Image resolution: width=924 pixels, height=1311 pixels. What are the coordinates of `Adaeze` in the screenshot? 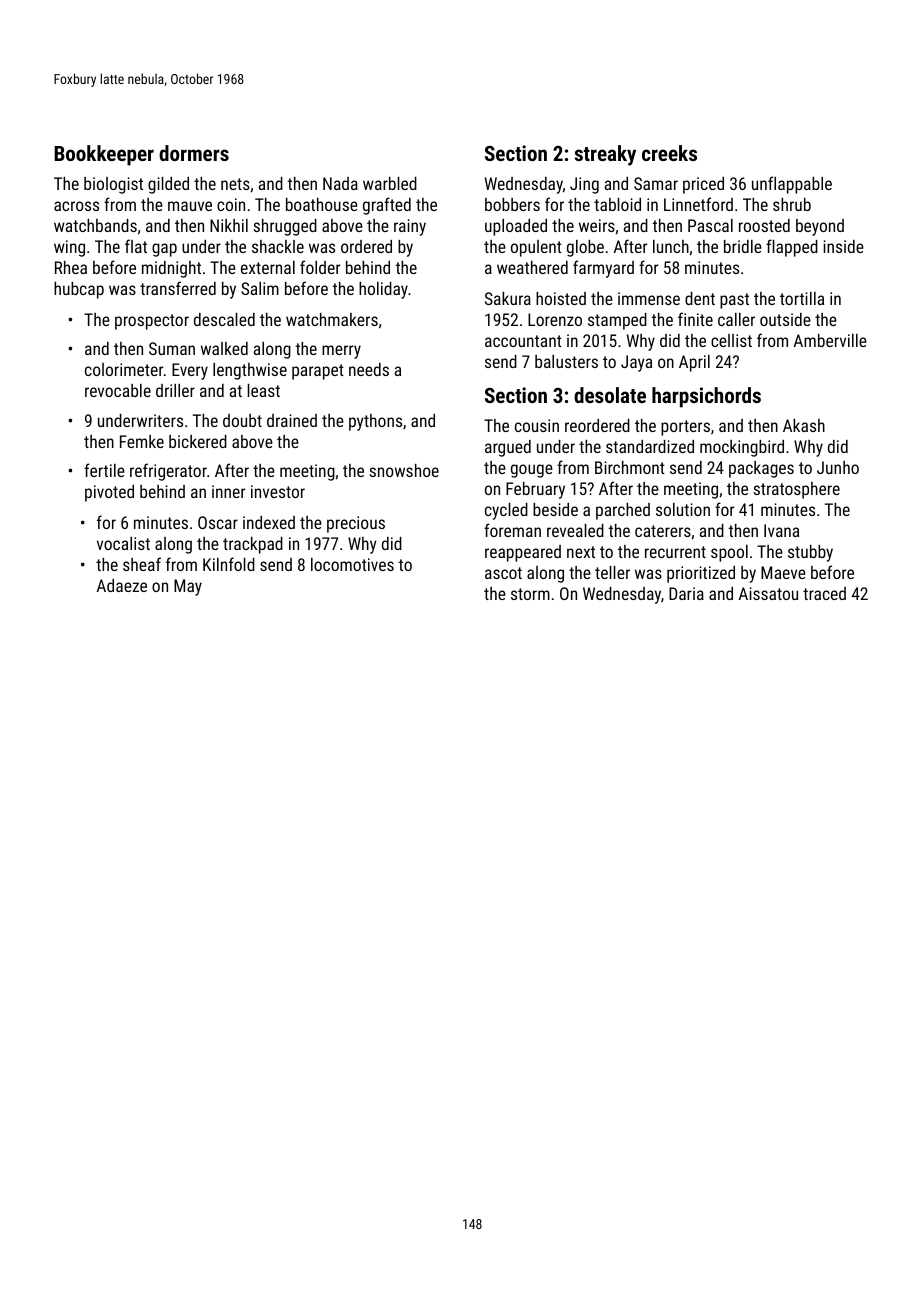 It's located at (122, 585).
